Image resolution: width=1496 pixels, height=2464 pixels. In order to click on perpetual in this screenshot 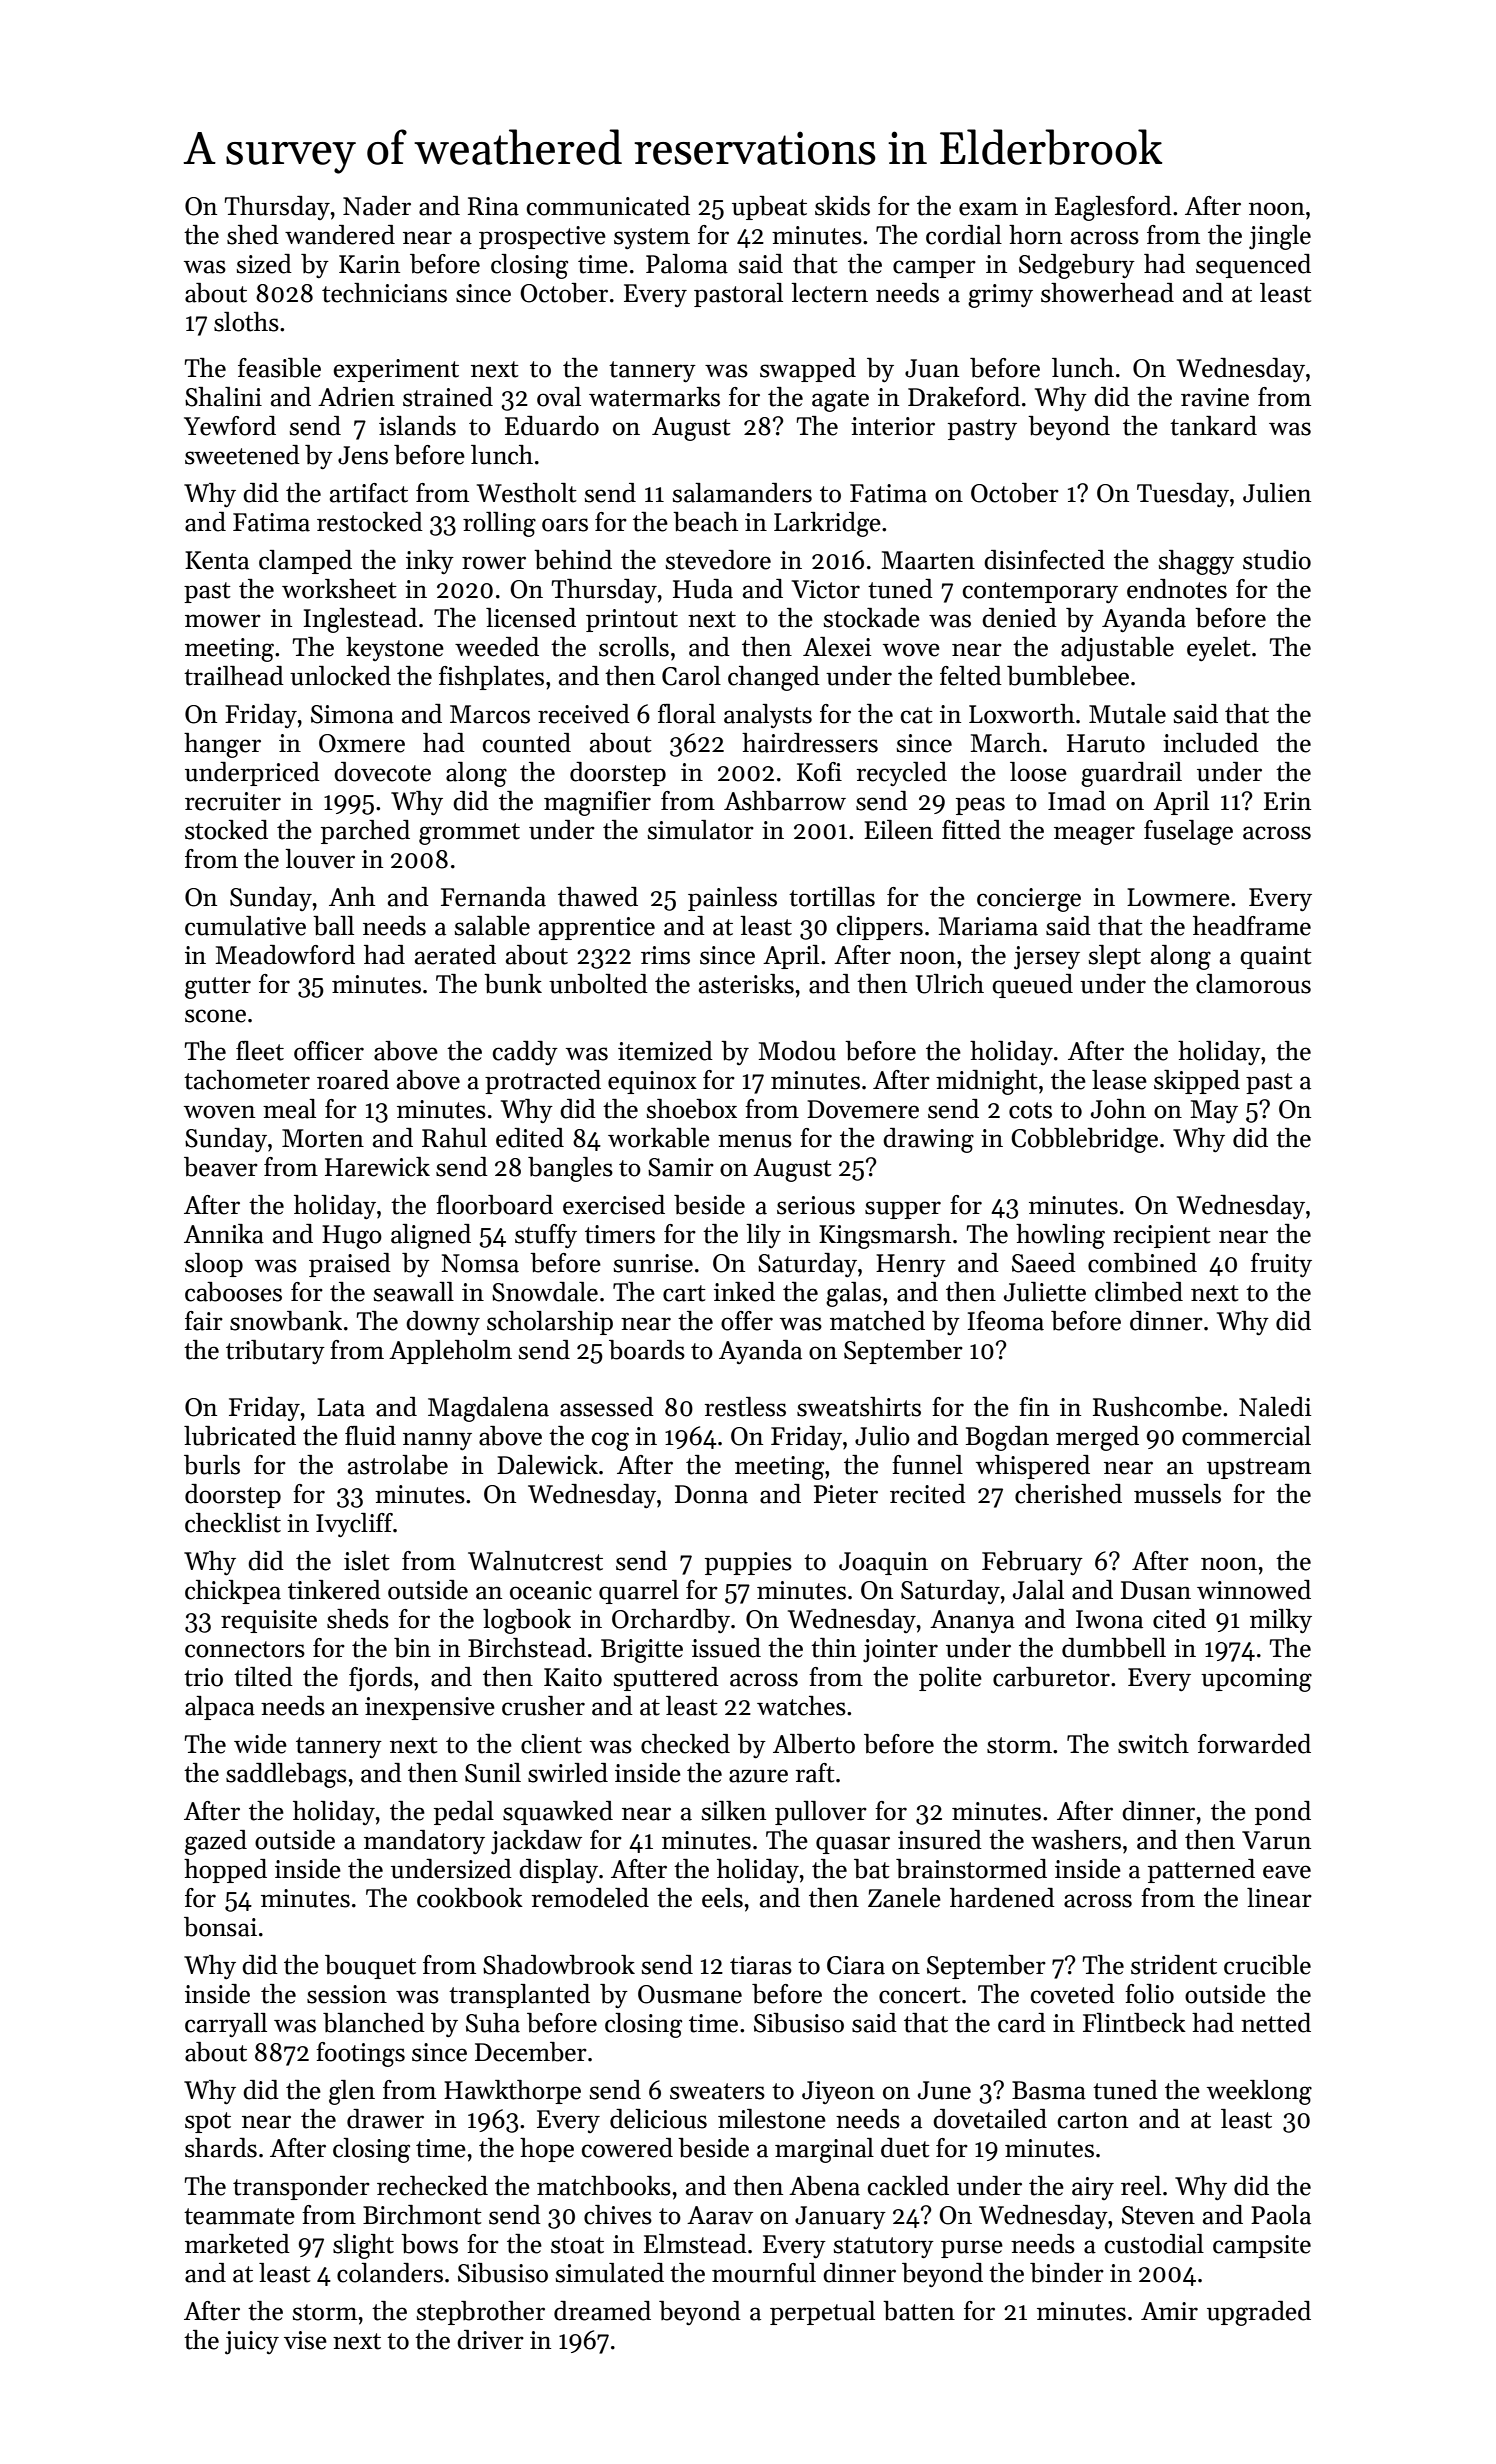, I will do `click(822, 2313)`.
